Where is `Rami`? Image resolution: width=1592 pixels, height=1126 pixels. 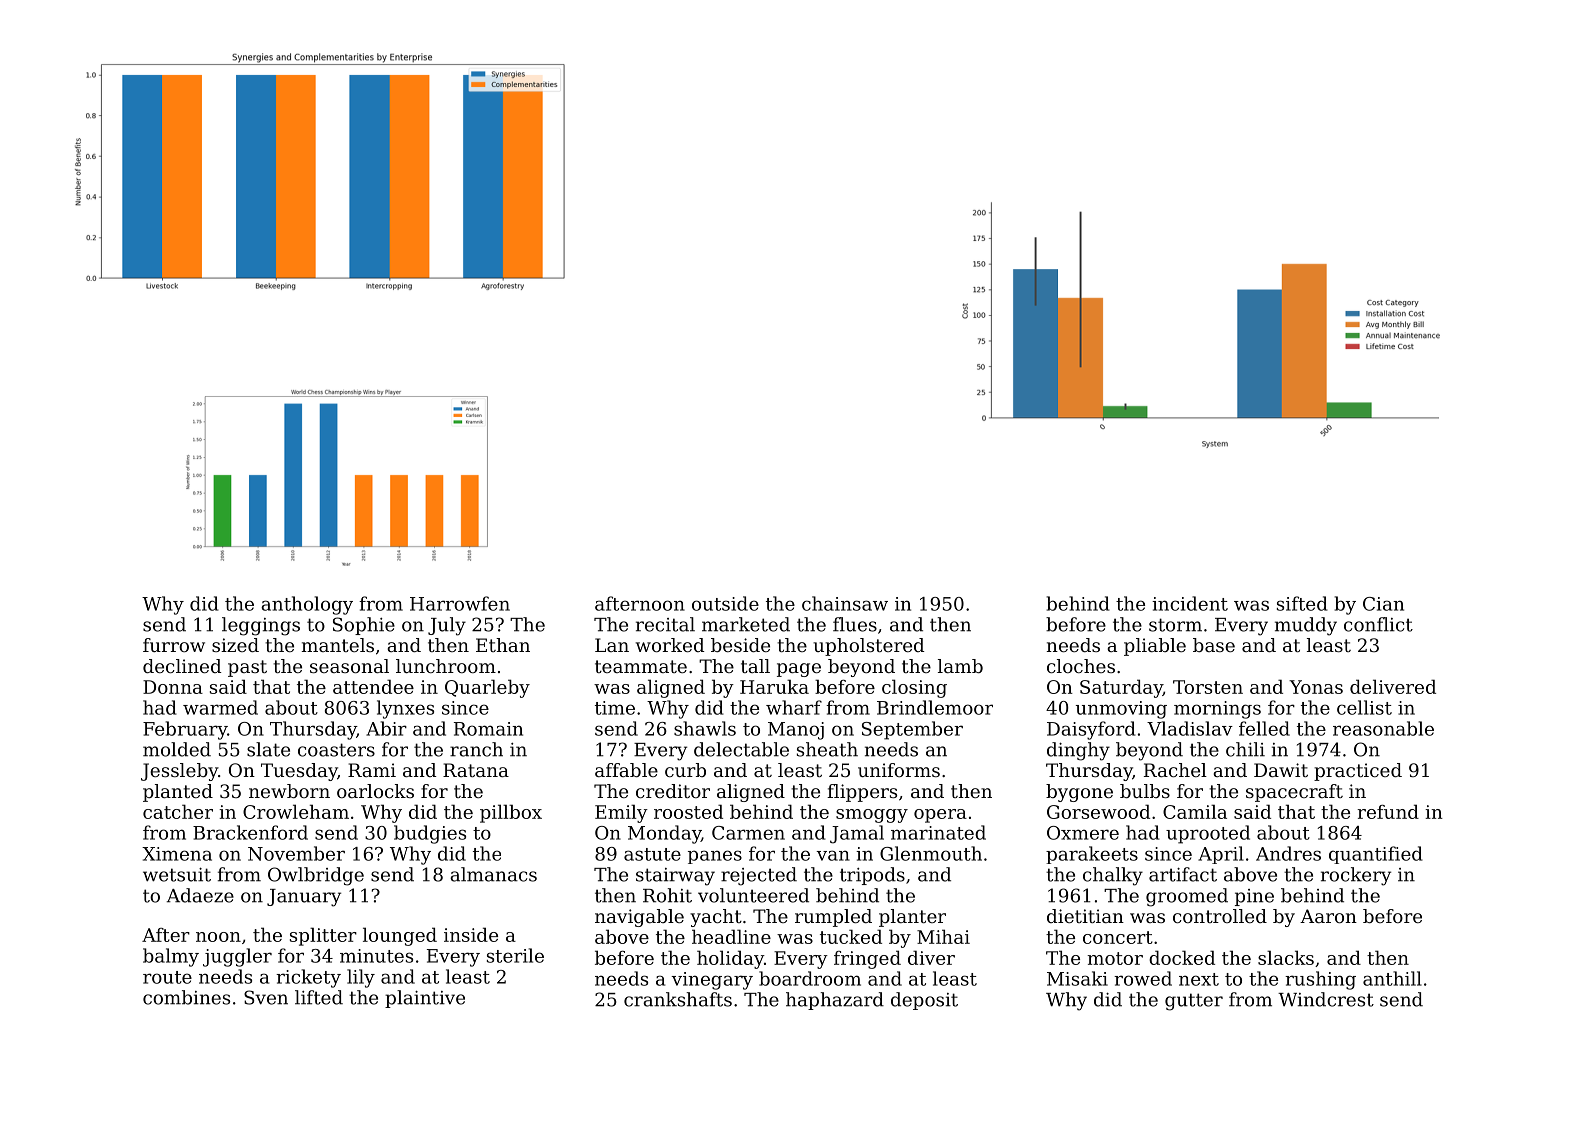
Rami is located at coordinates (372, 770).
